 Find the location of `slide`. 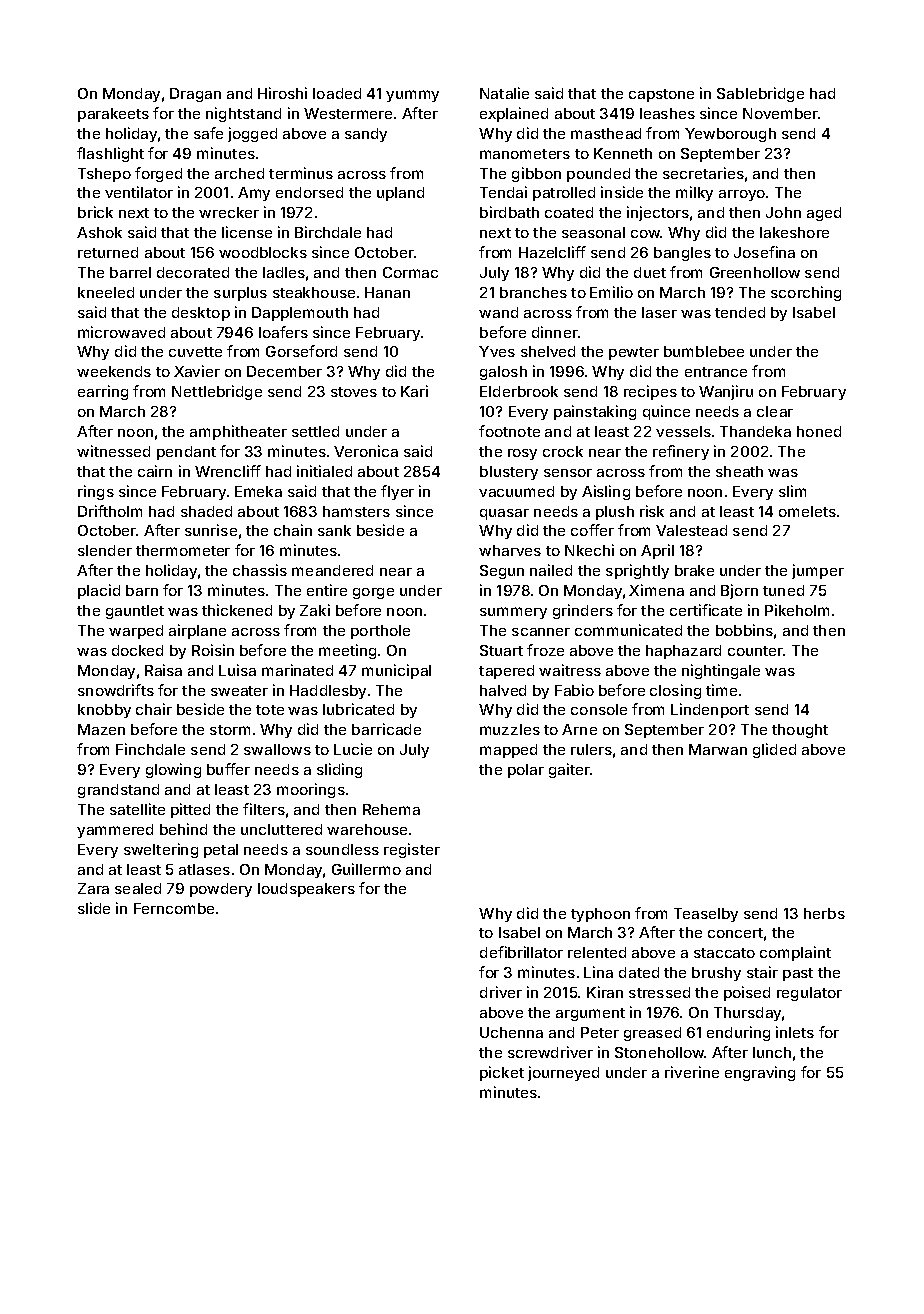

slide is located at coordinates (94, 908).
